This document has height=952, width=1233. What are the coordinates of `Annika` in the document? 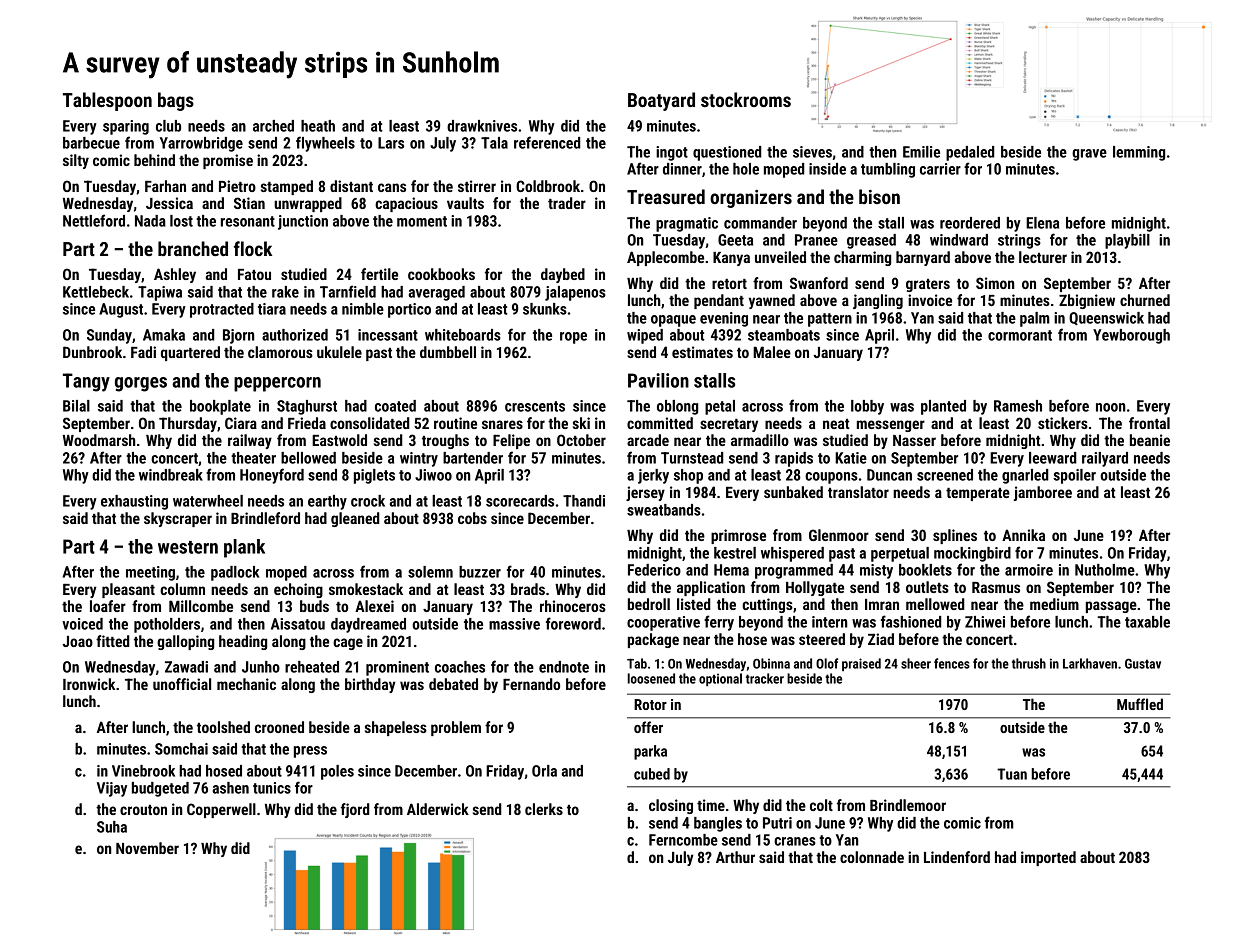 It's located at (1023, 535).
